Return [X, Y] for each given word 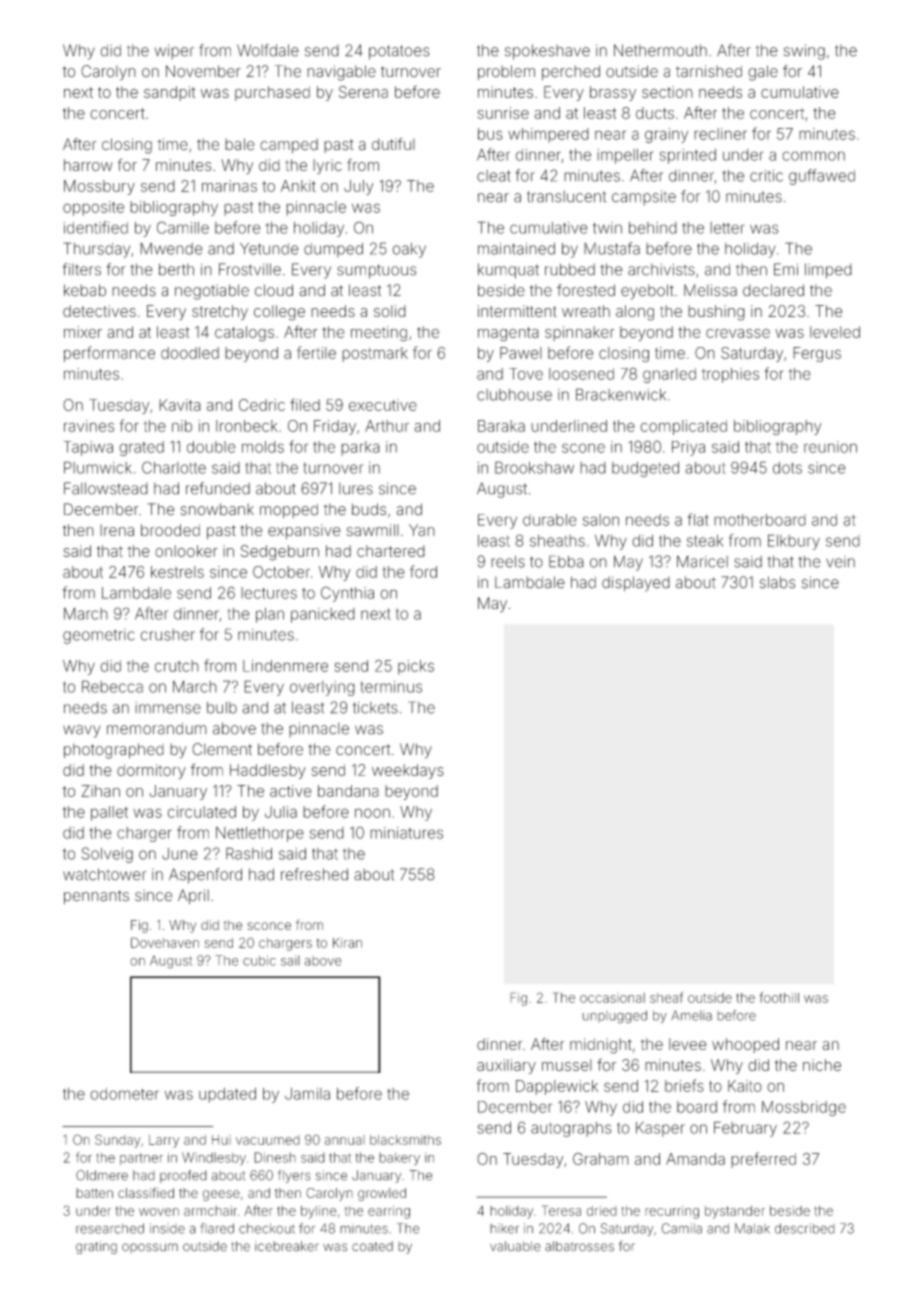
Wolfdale [268, 50]
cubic [259, 960]
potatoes [399, 52]
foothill [779, 997]
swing [804, 52]
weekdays [408, 771]
